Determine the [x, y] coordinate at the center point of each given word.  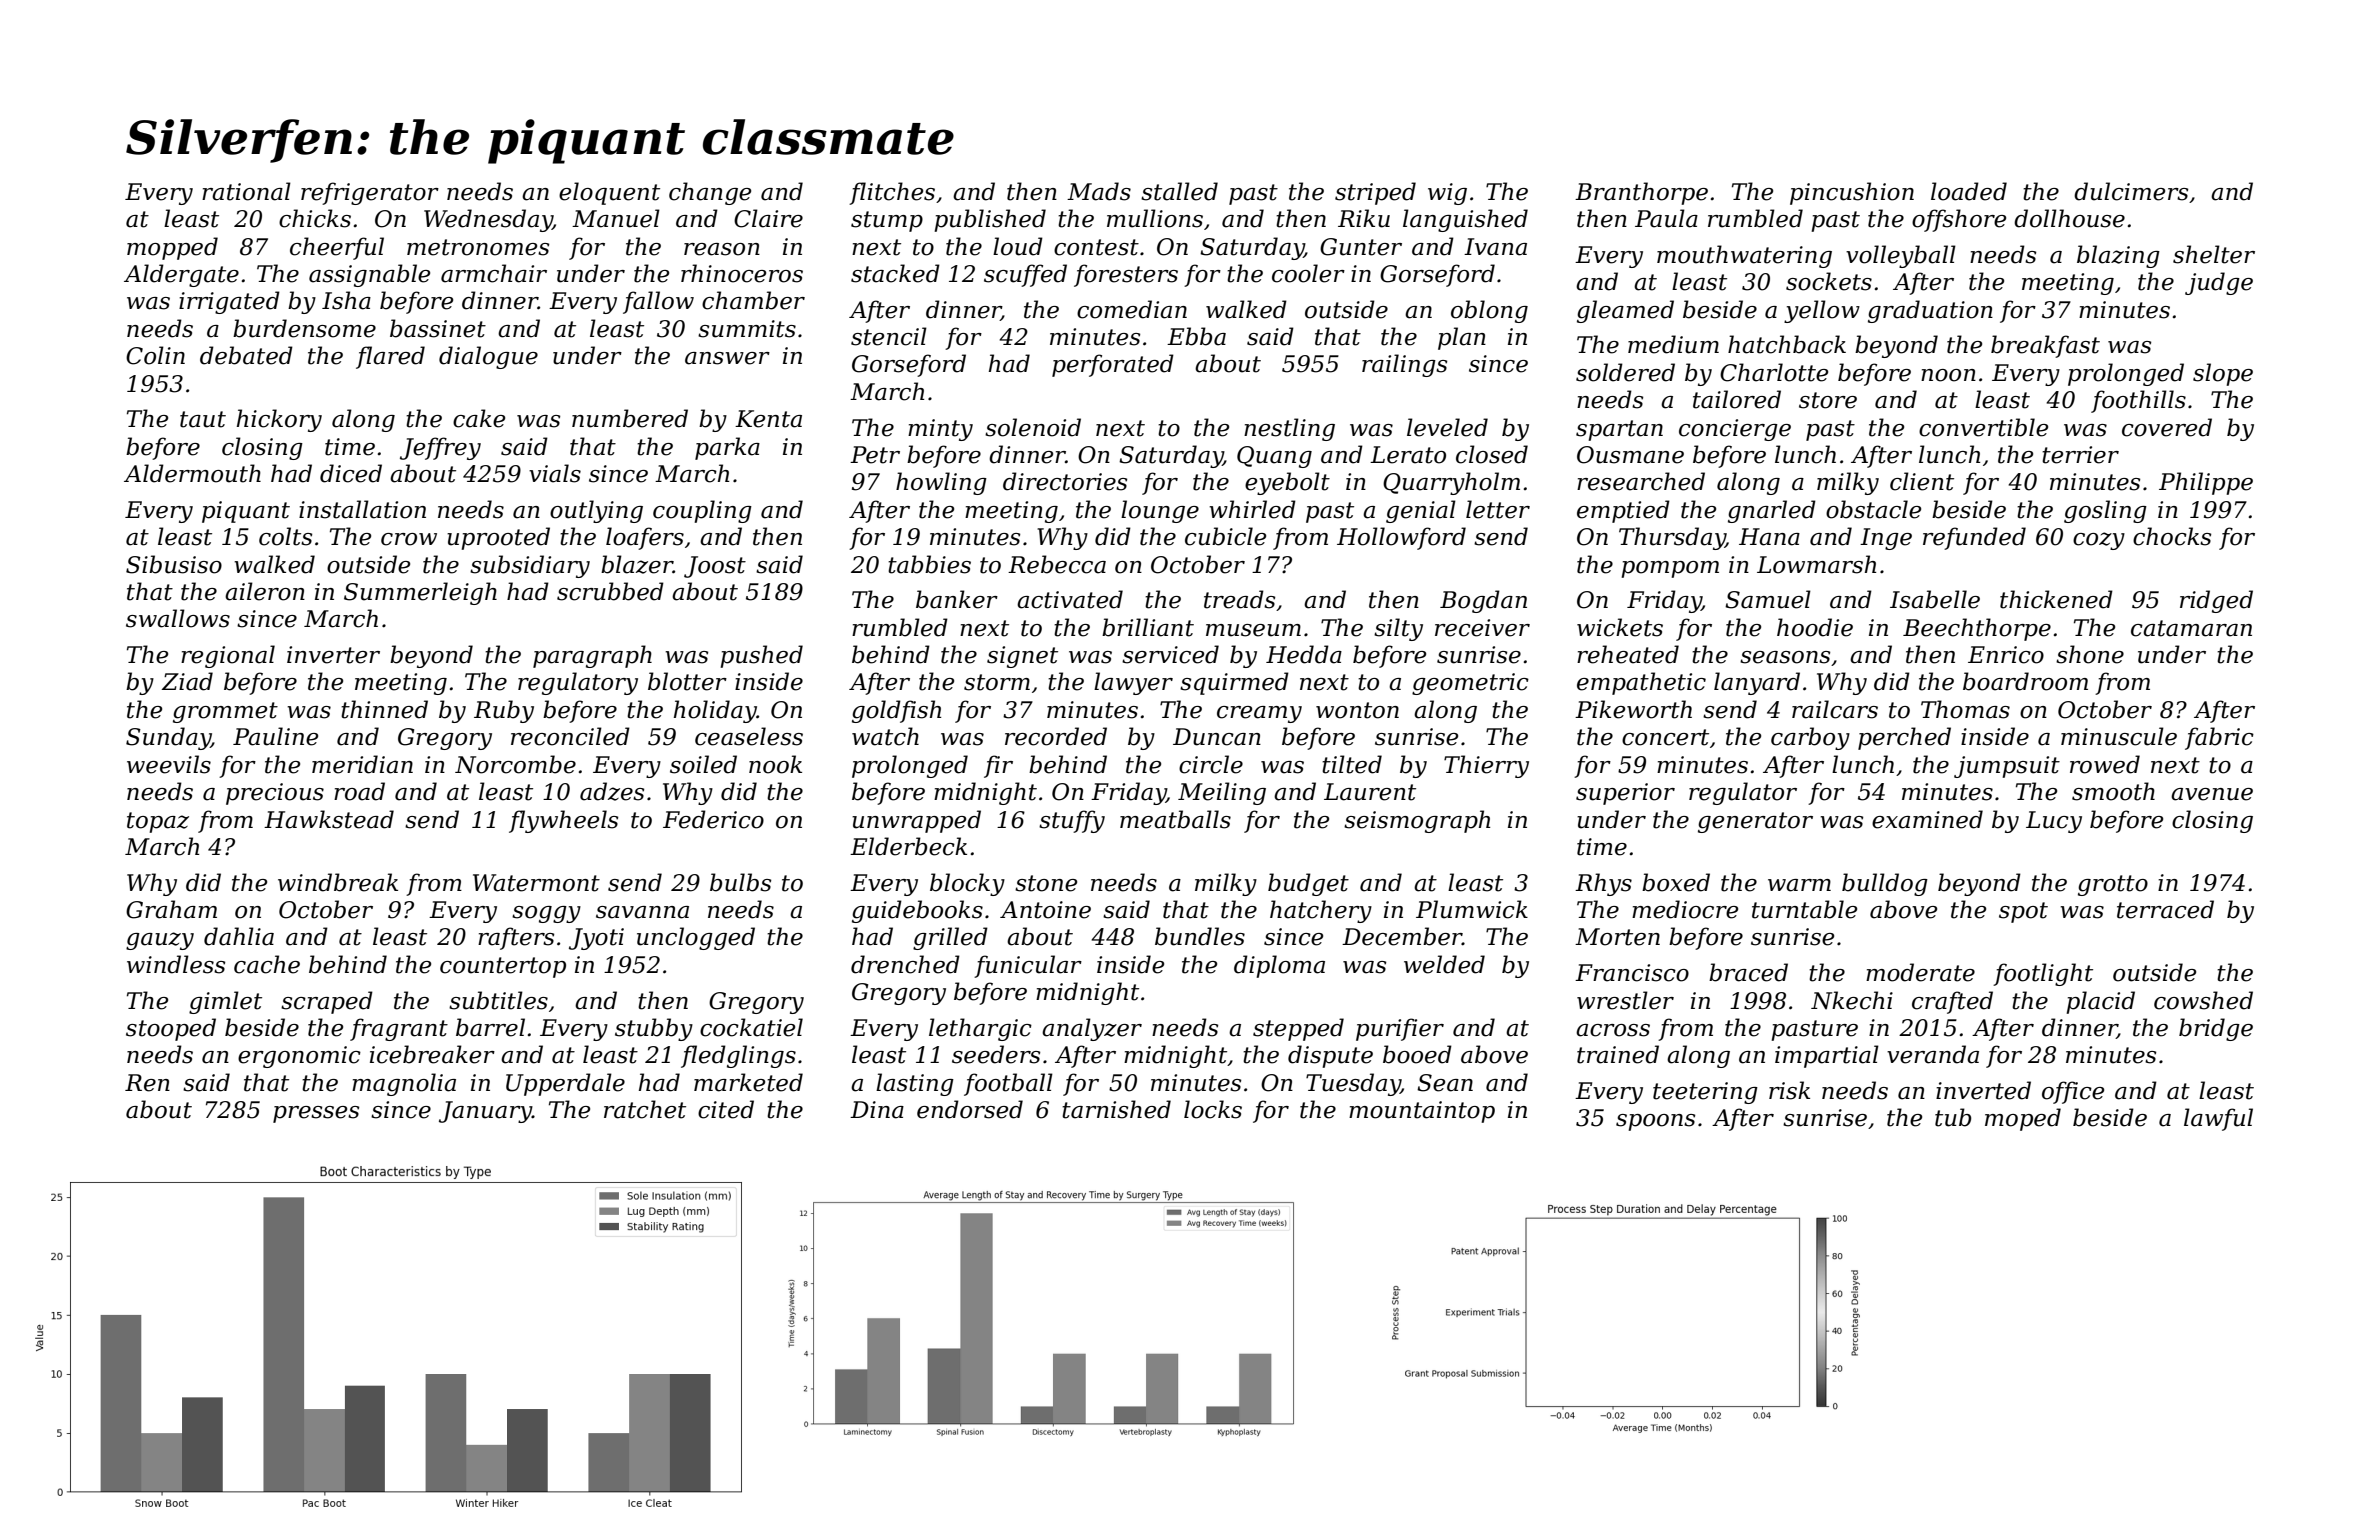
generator [1755, 822]
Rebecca [1057, 564]
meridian [362, 764]
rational [246, 191]
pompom [1670, 569]
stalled [1179, 191]
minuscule [2119, 736]
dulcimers [2131, 191]
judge [2219, 283]
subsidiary [530, 566]
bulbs [740, 882]
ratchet [645, 1109]
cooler [1308, 273]
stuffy [1072, 821]
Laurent [1370, 792]
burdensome [304, 328]
